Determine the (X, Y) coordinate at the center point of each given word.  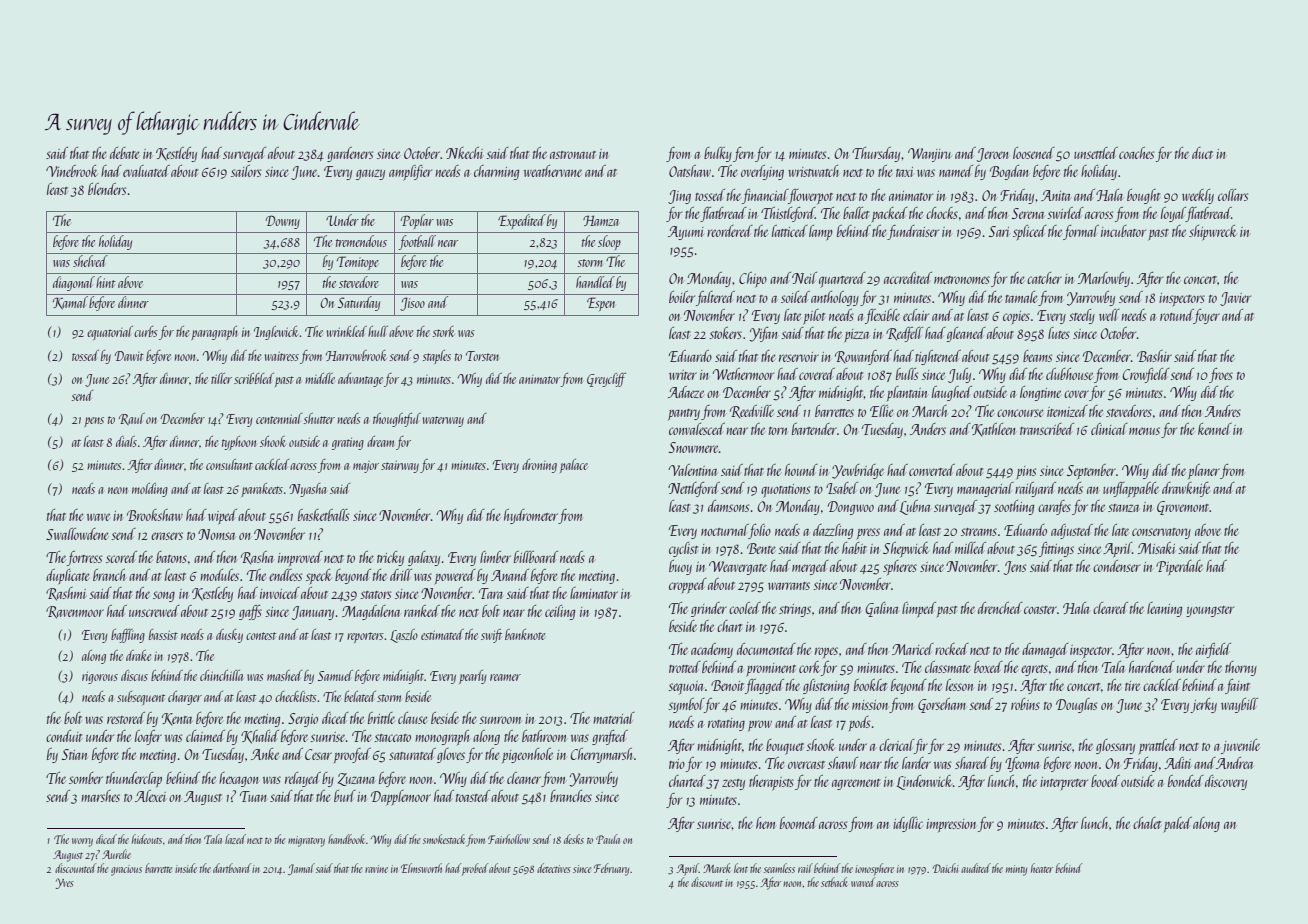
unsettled (1096, 153)
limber (495, 557)
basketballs (323, 515)
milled (970, 548)
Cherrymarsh (601, 755)
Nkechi (464, 153)
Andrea (1234, 763)
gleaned (966, 334)
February (611, 869)
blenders (107, 189)
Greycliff (606, 380)
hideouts (147, 839)
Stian (74, 754)
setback (834, 882)
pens (94, 422)
